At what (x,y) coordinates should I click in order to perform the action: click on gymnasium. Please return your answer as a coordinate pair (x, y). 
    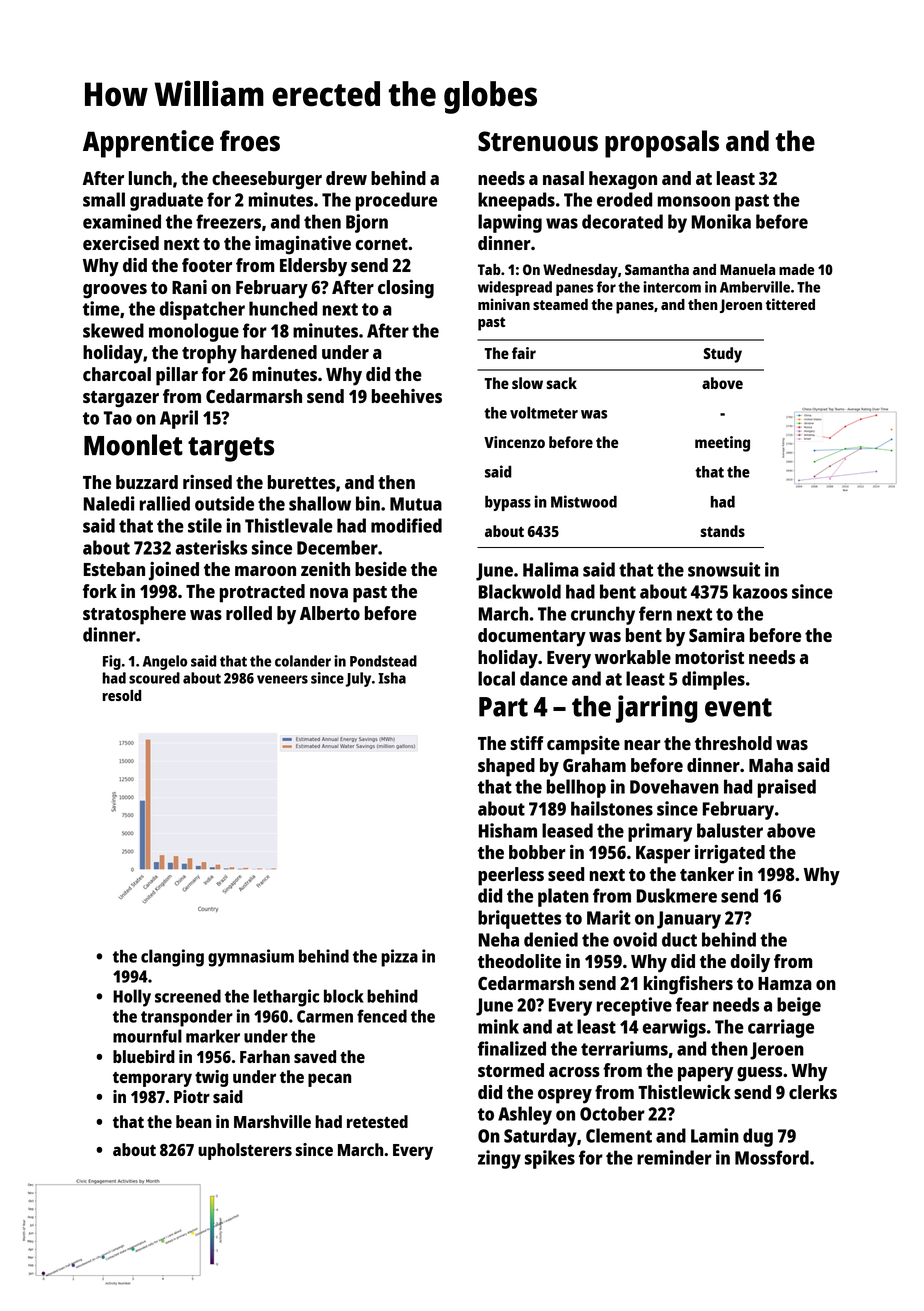
    Looking at the image, I should click on (251, 958).
